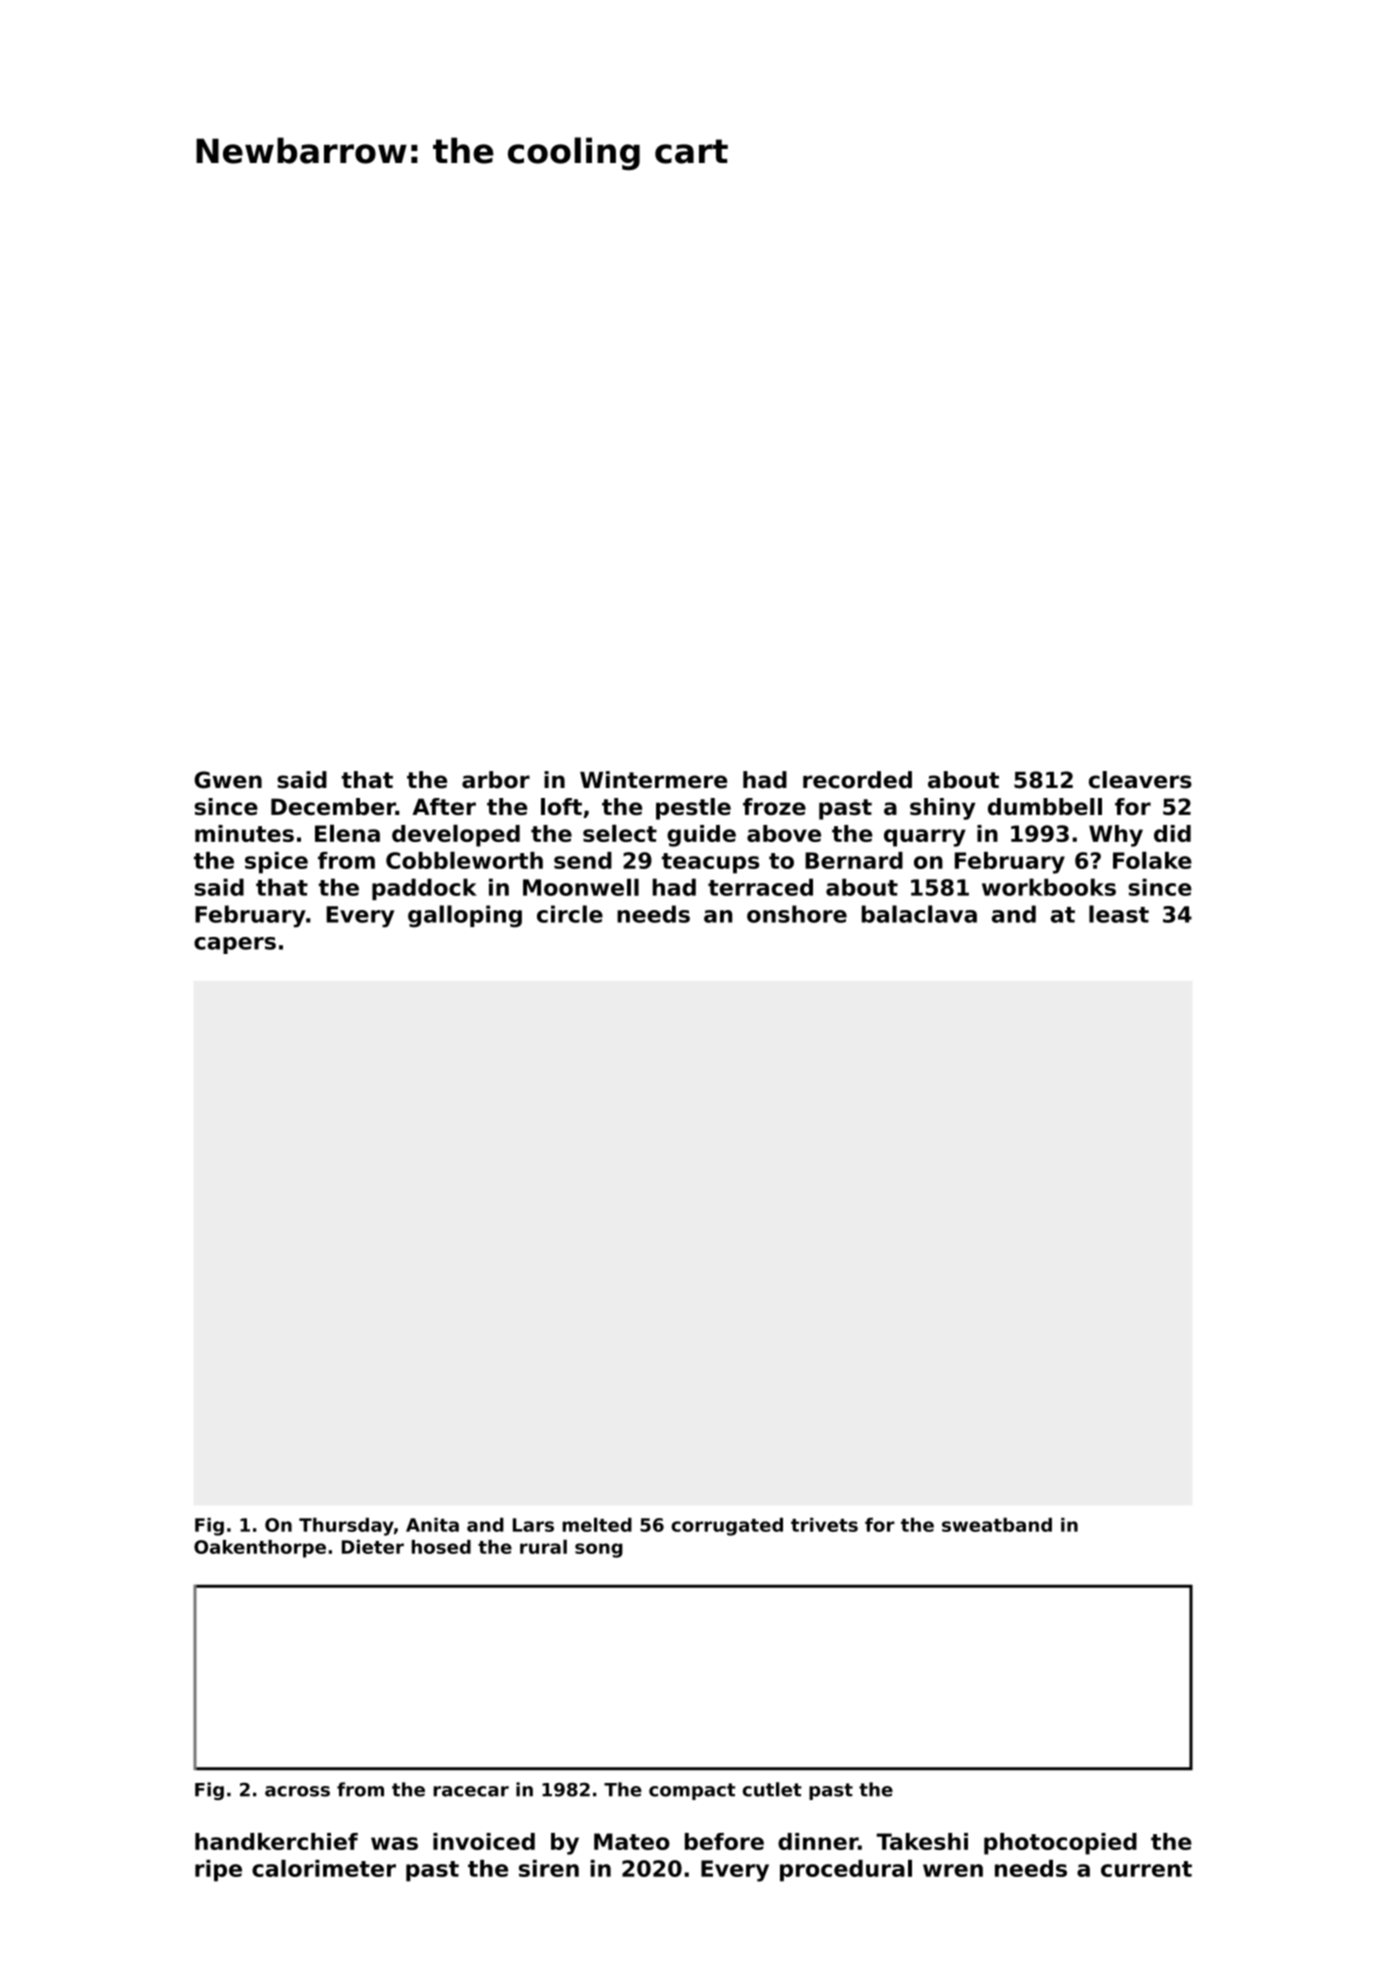  I want to click on developed, so click(456, 835).
